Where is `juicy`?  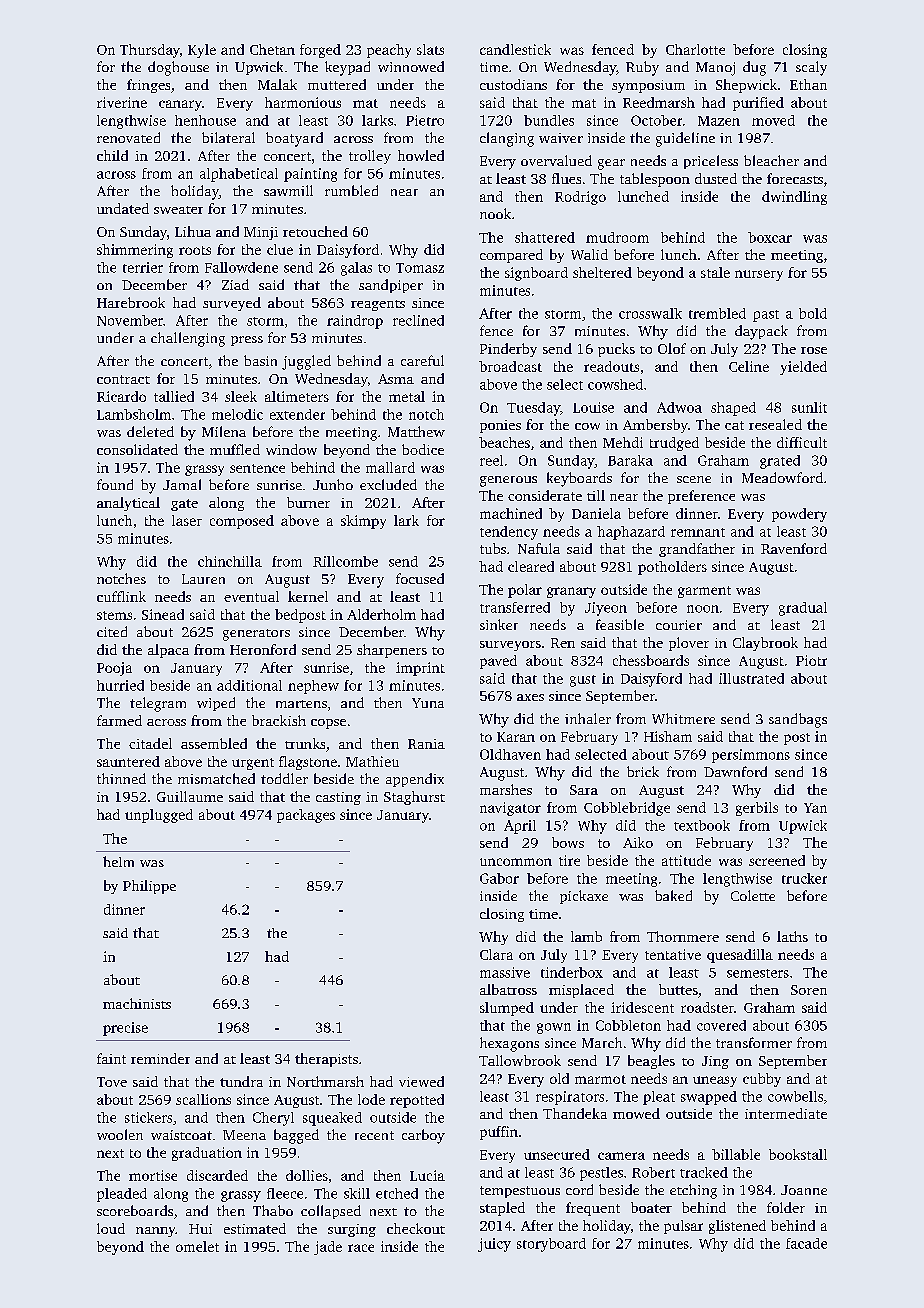 juicy is located at coordinates (494, 1245).
